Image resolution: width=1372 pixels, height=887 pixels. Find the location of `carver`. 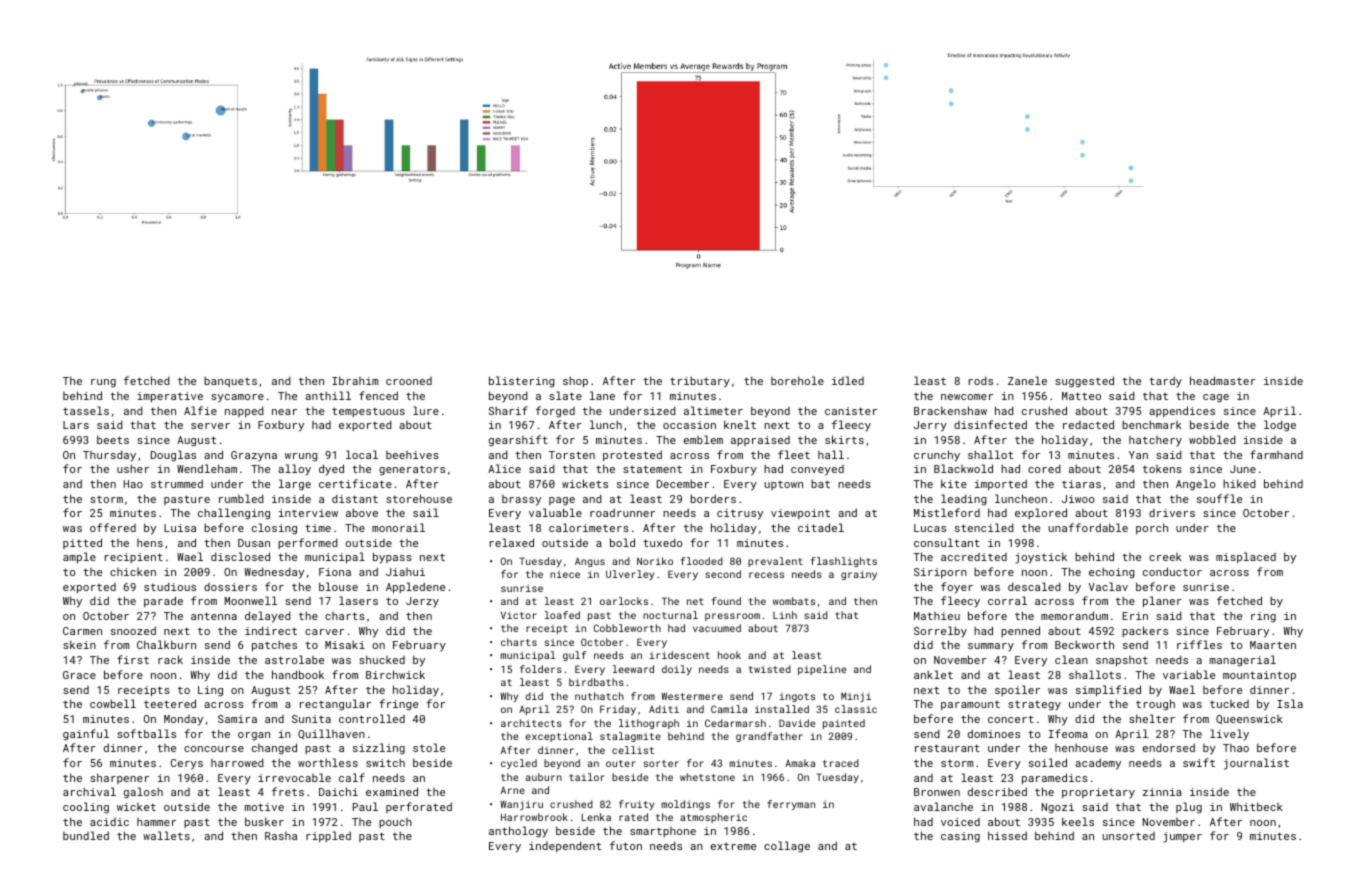

carver is located at coordinates (324, 632).
